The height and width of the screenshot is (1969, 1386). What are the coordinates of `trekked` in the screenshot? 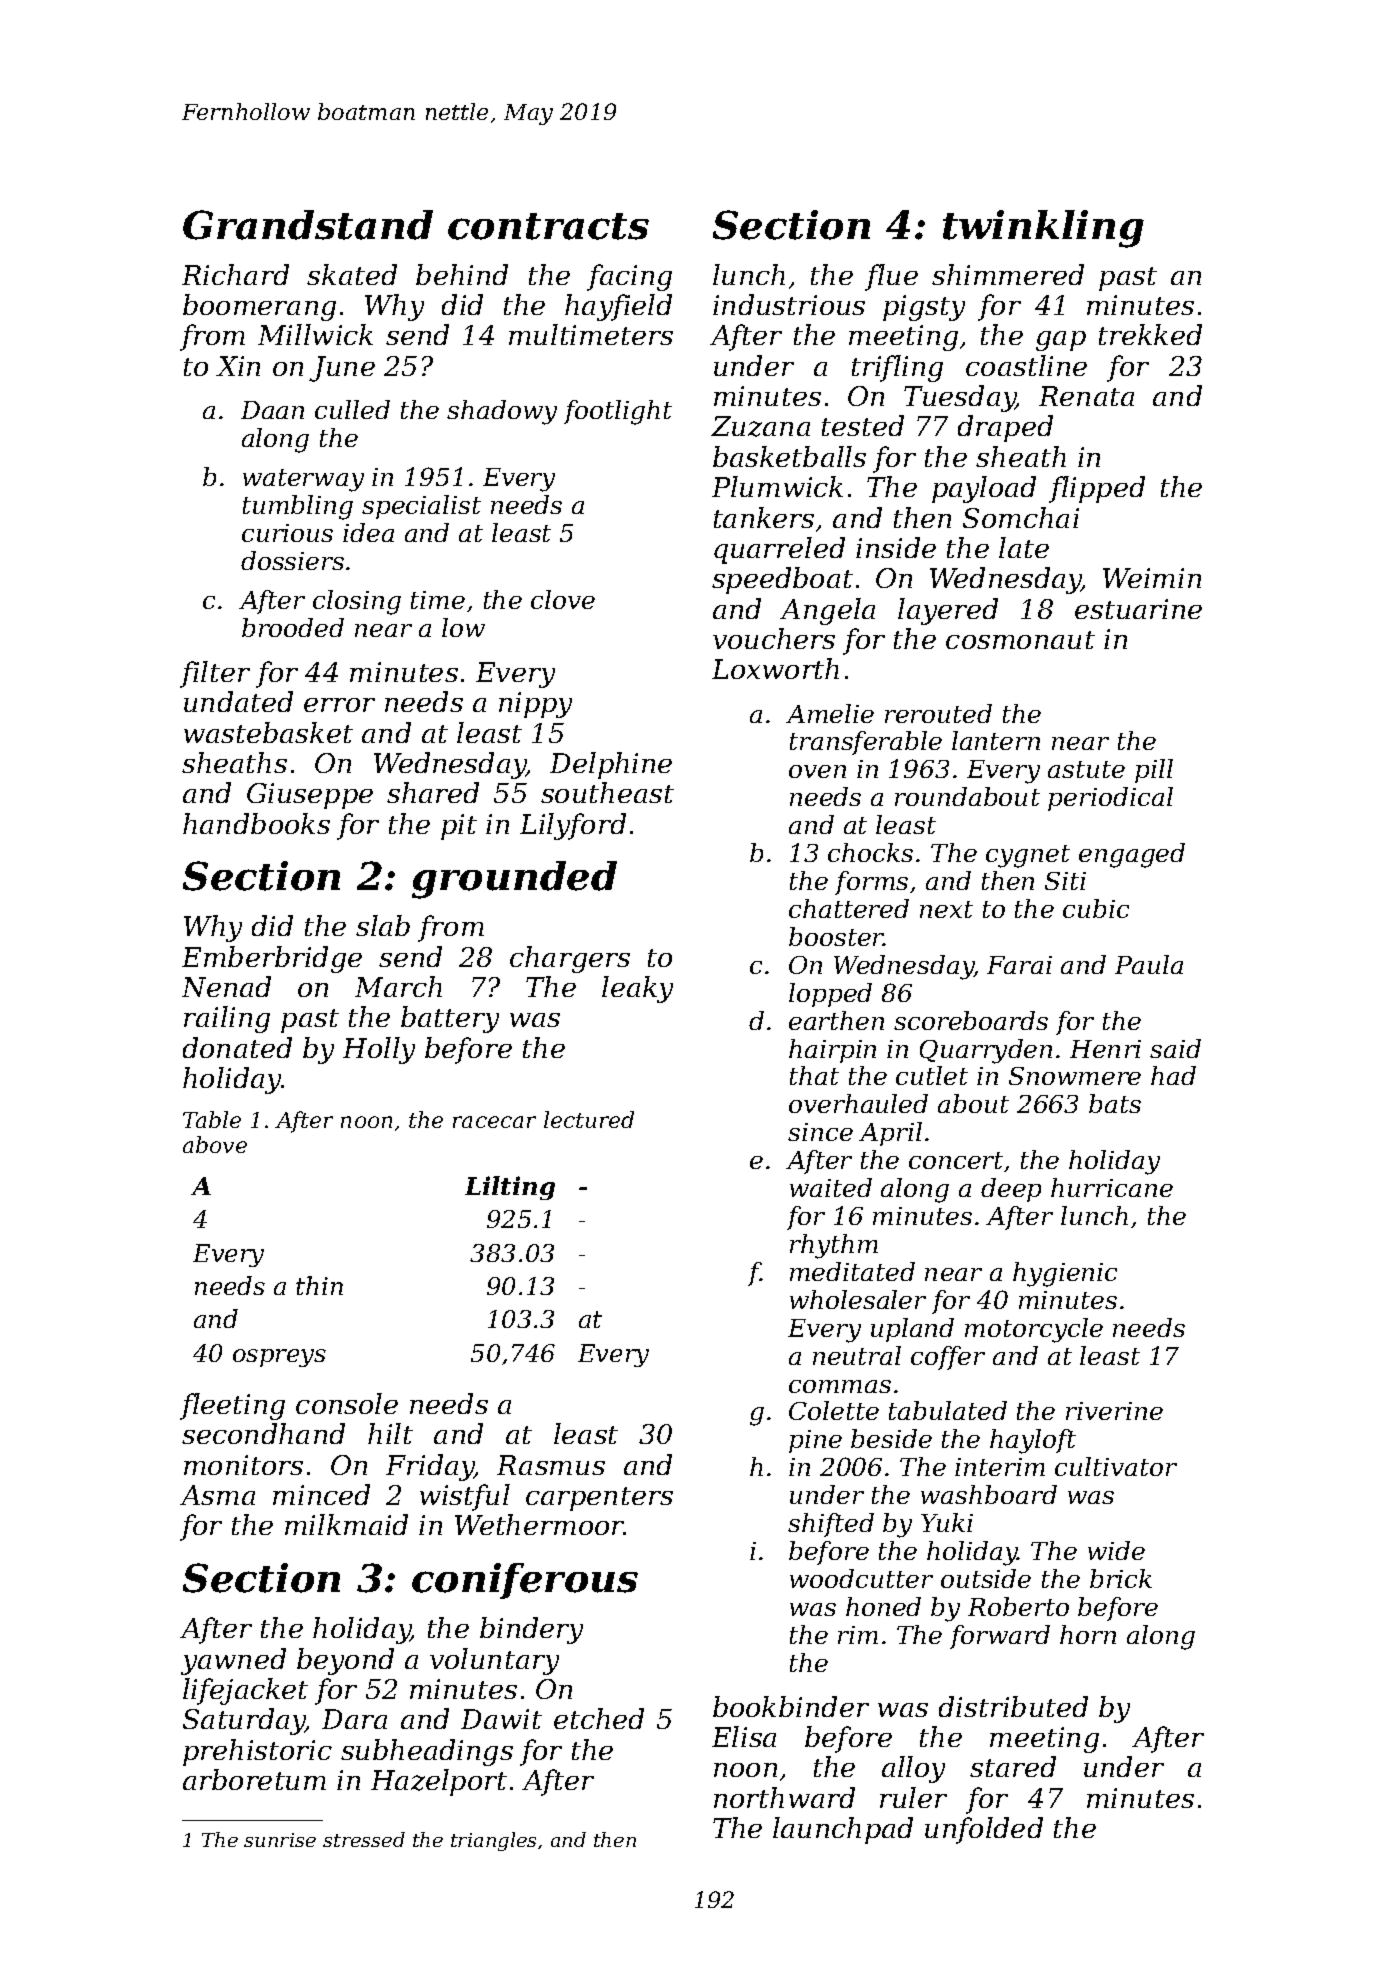 It's located at (1150, 334).
